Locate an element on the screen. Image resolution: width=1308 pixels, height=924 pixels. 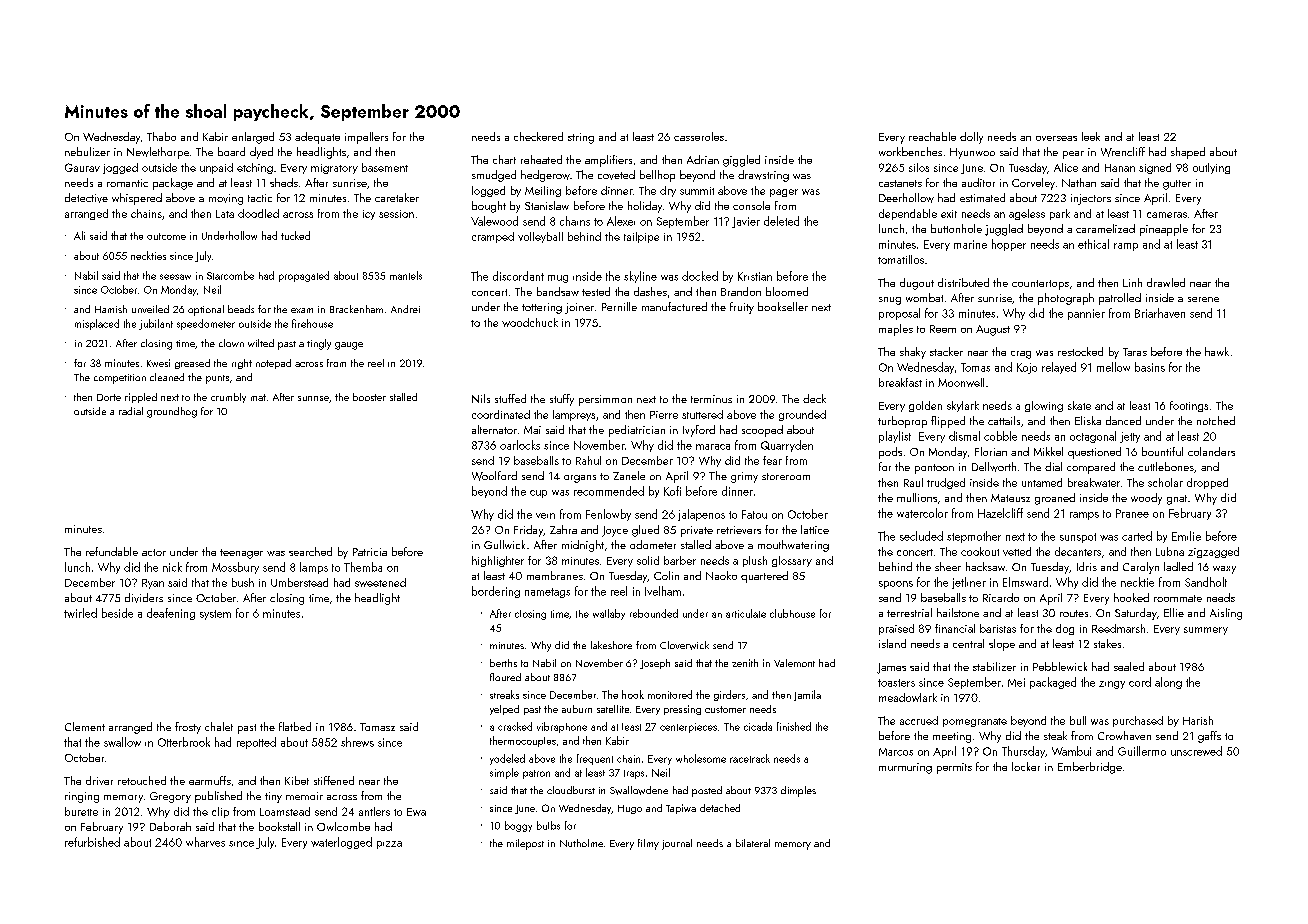
clip is located at coordinates (220, 812).
